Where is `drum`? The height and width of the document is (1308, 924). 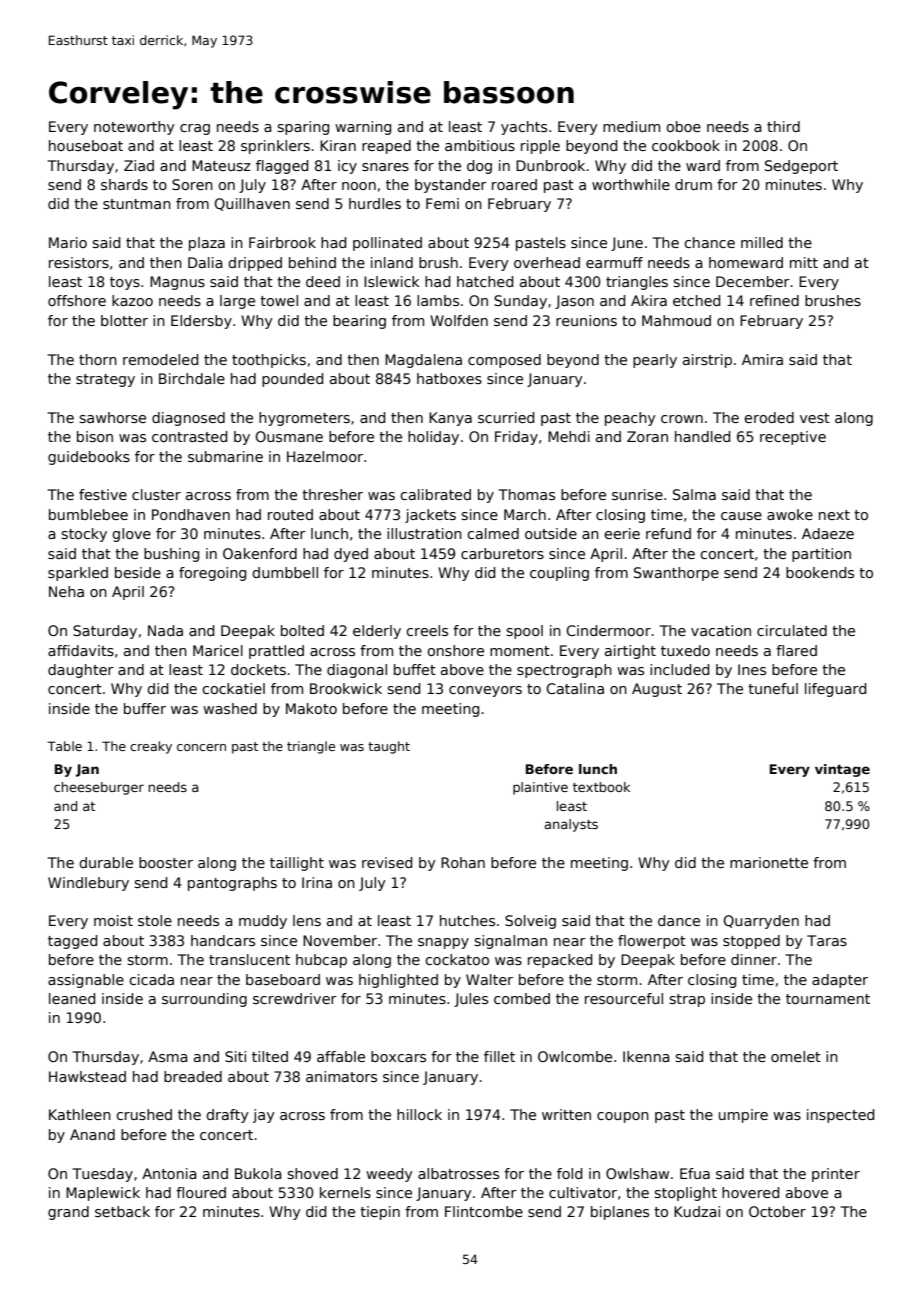 drum is located at coordinates (693, 184).
